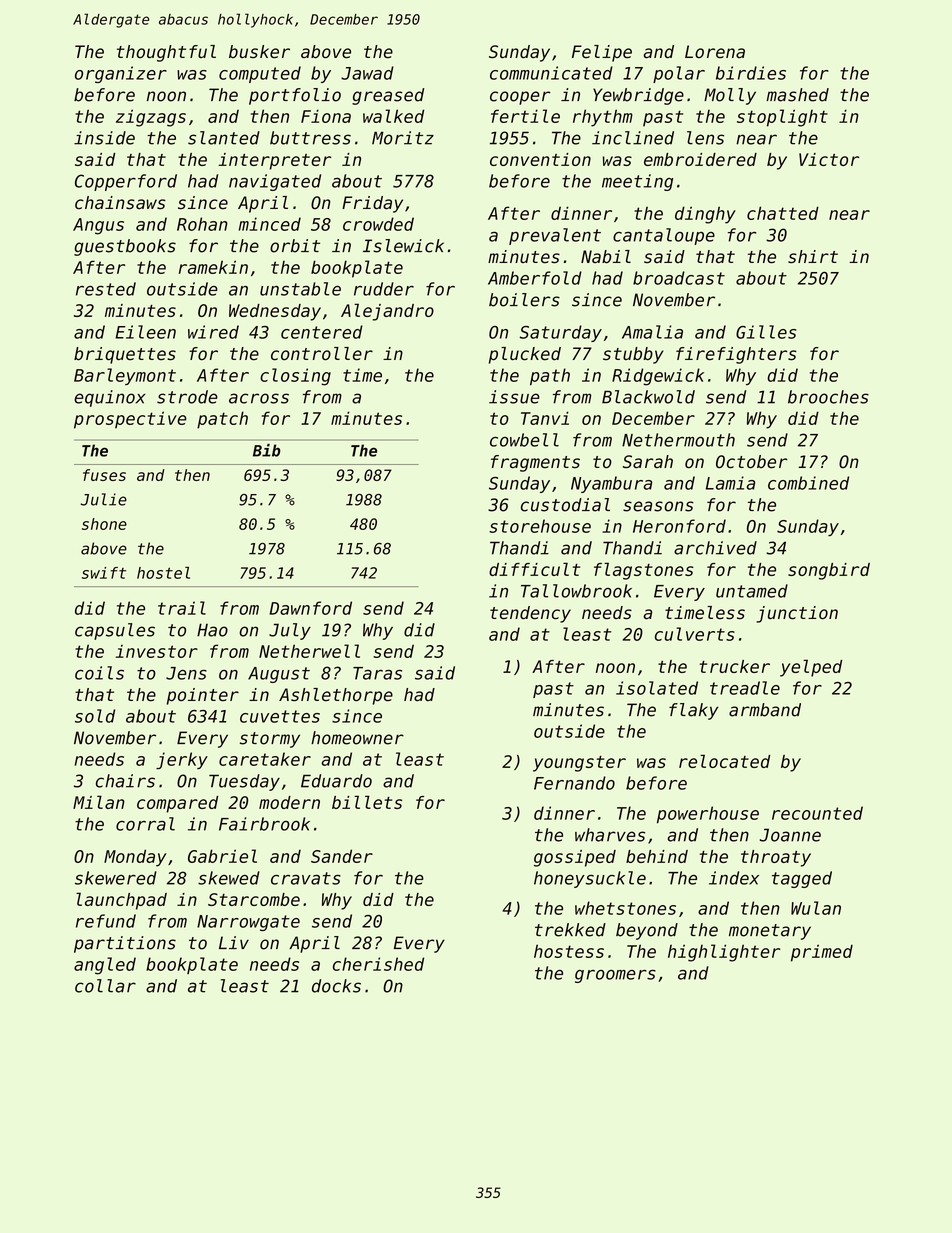 The height and width of the document is (1233, 952). What do you see at coordinates (828, 397) in the document?
I see `brooches` at bounding box center [828, 397].
